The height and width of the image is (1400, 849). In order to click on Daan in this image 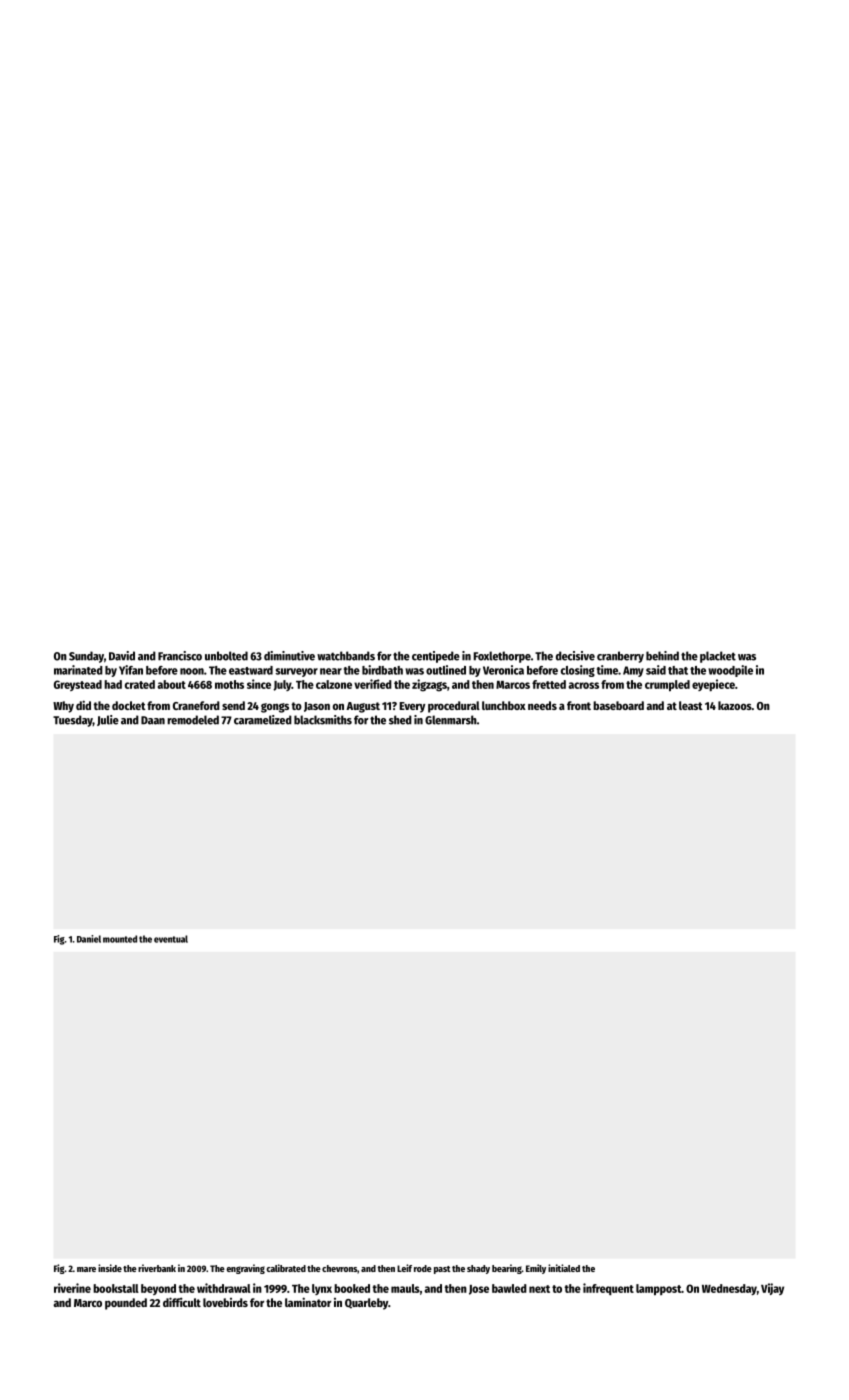, I will do `click(153, 720)`.
